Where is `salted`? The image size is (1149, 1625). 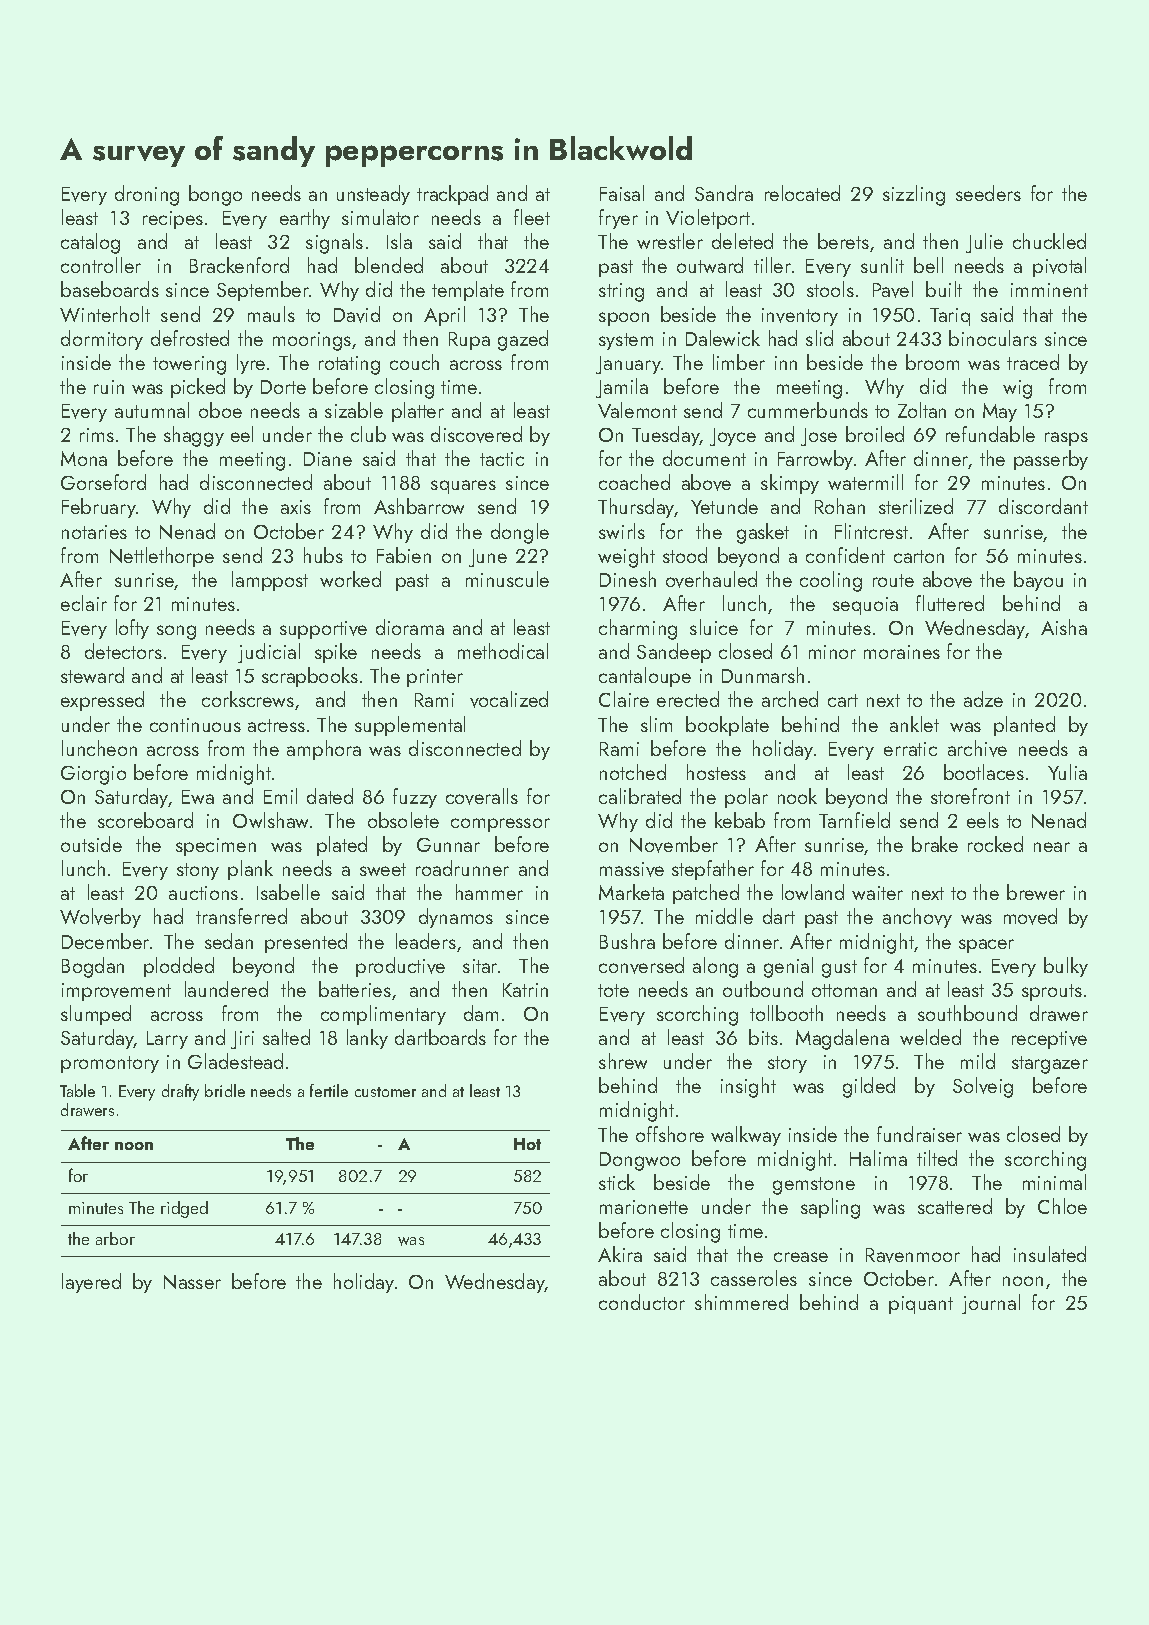 salted is located at coordinates (286, 1037).
